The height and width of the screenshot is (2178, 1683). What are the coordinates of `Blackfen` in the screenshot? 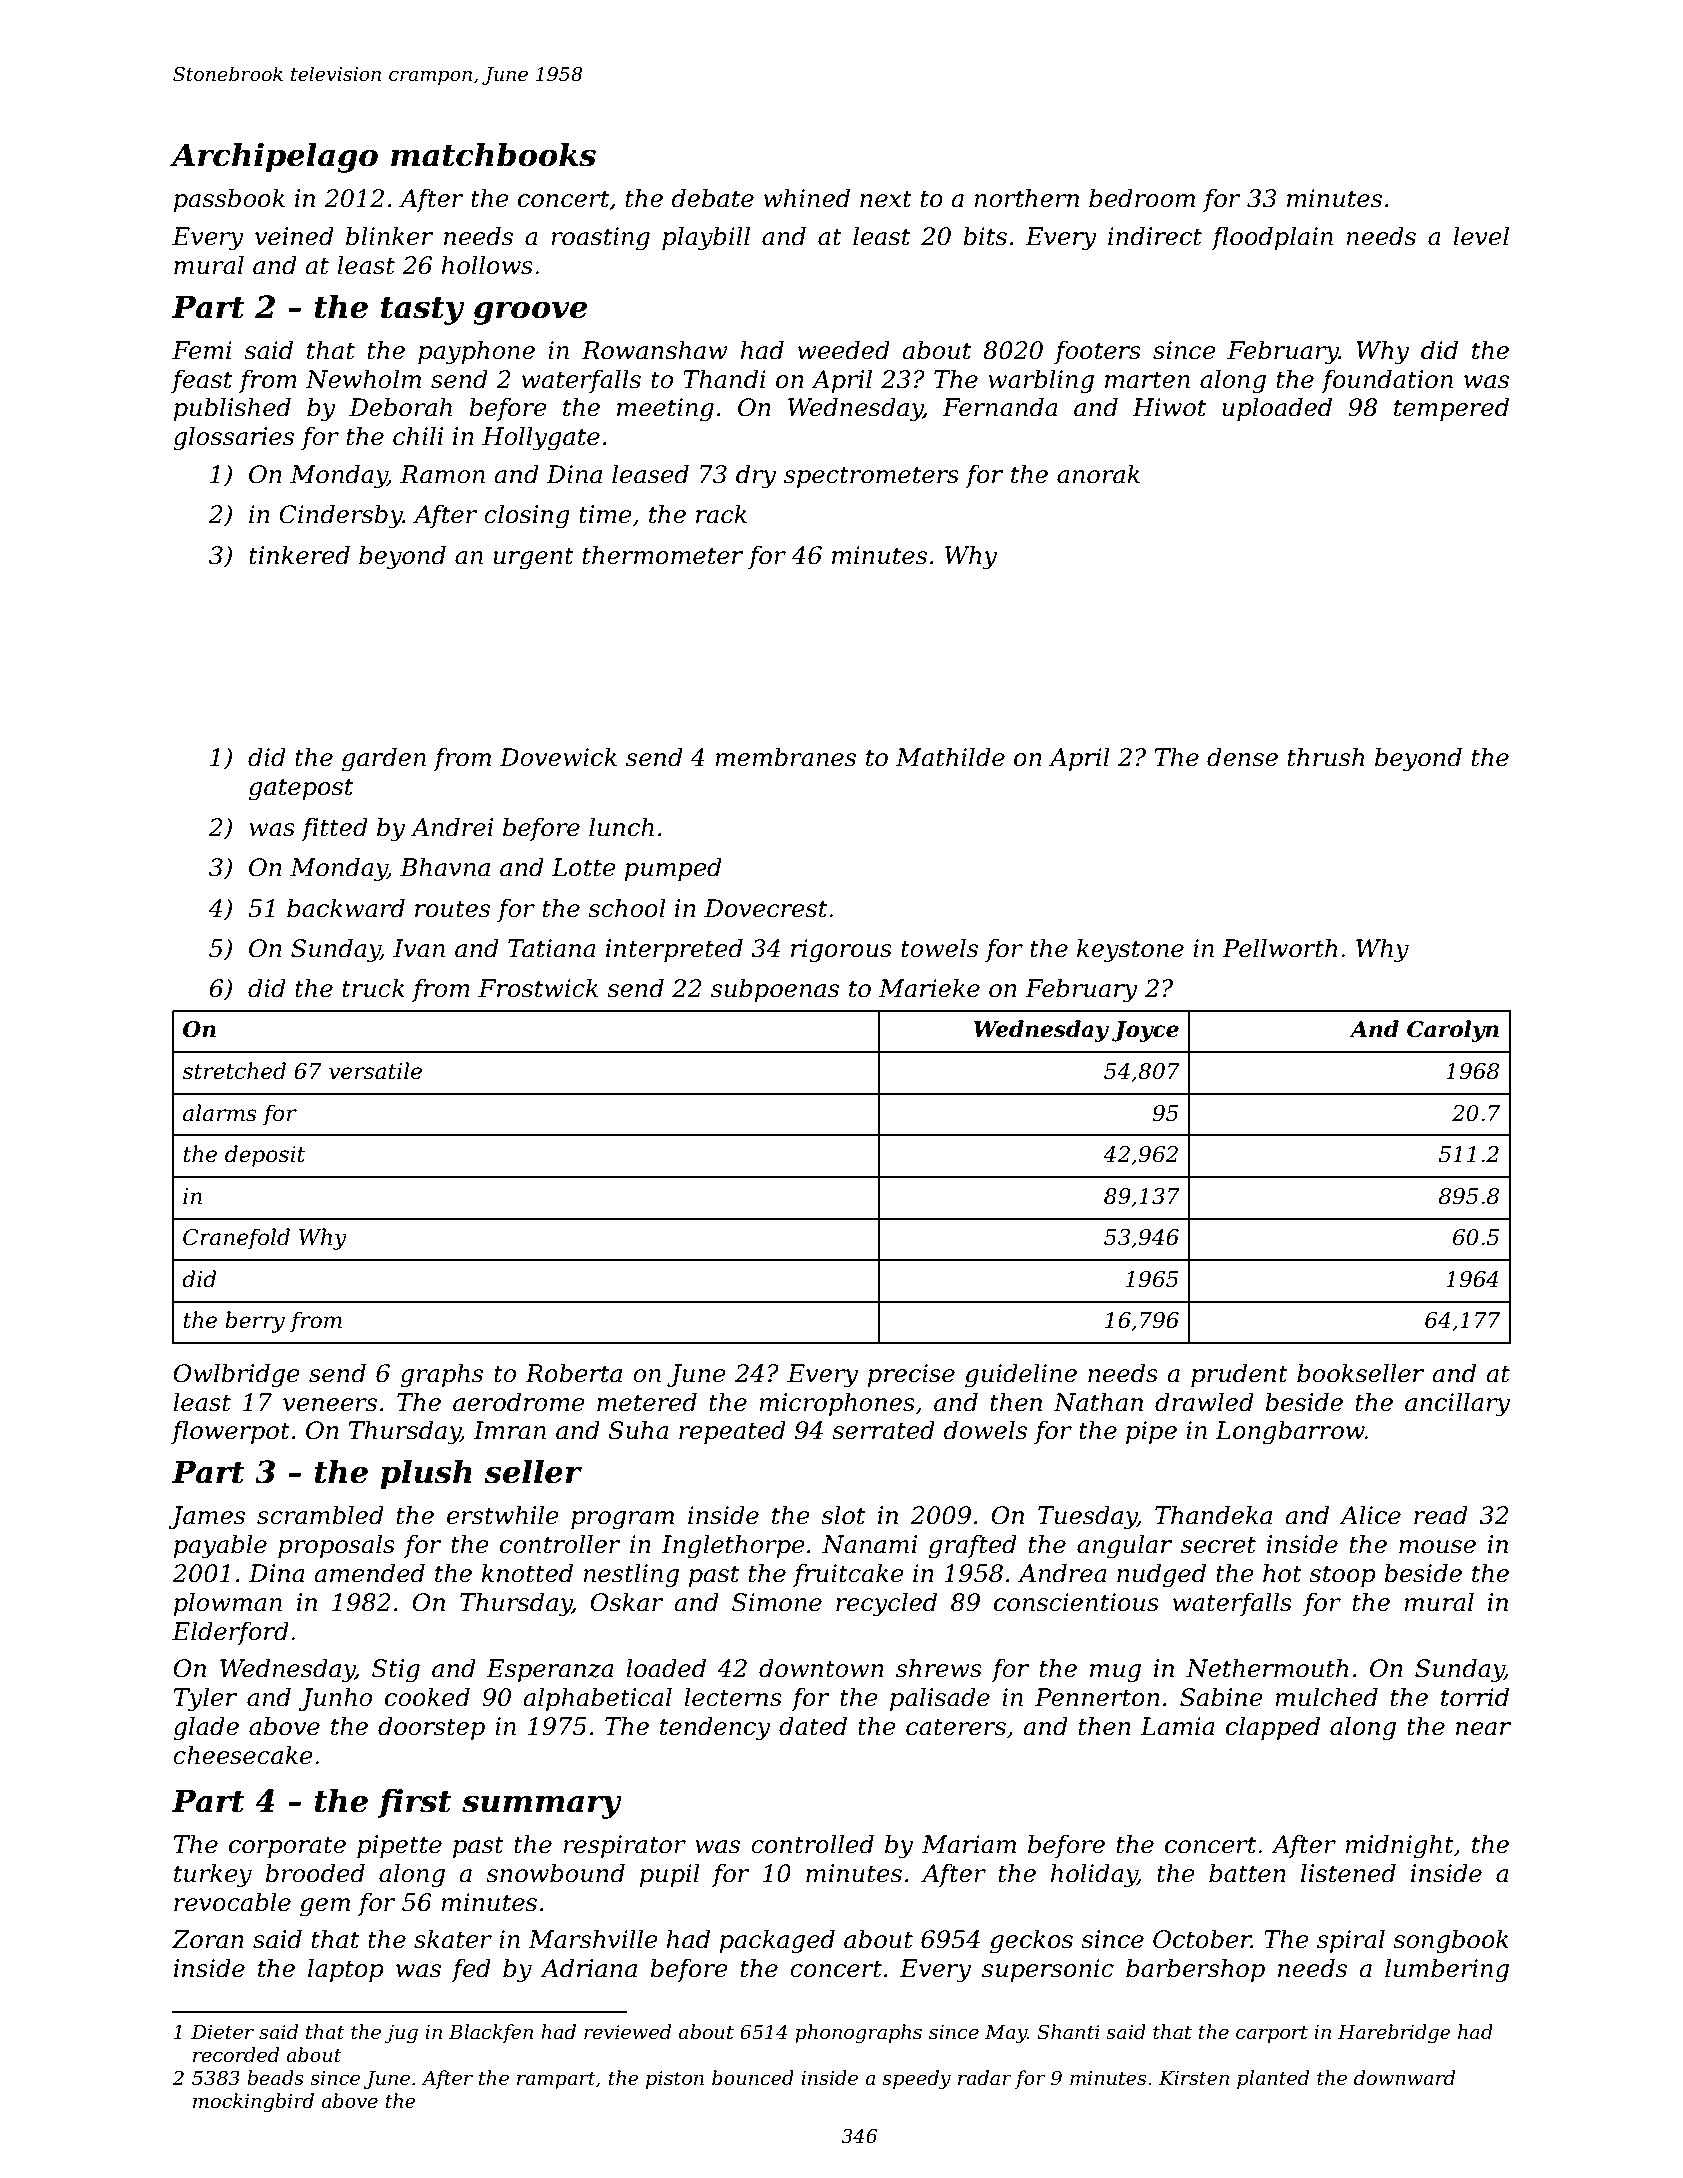 It's located at (491, 2033).
